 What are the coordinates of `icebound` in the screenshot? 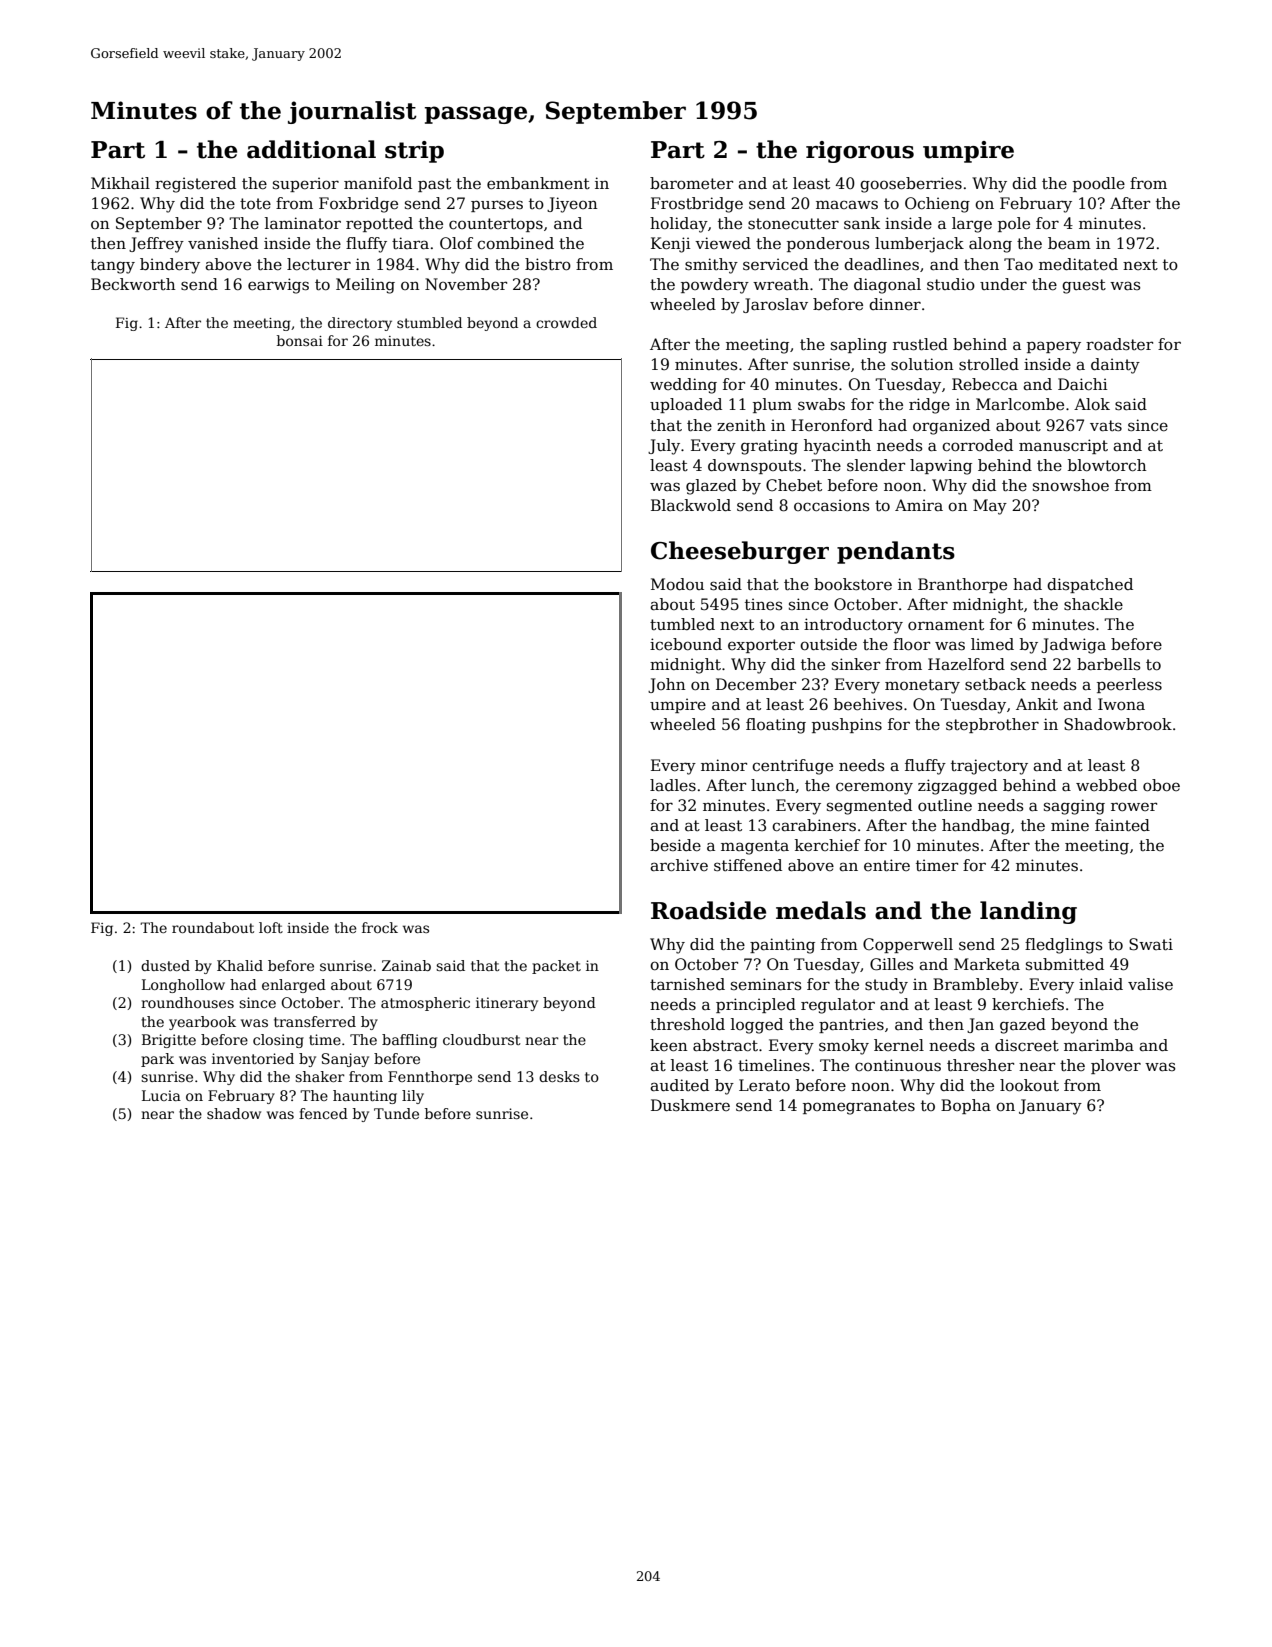 It's located at (686, 644).
